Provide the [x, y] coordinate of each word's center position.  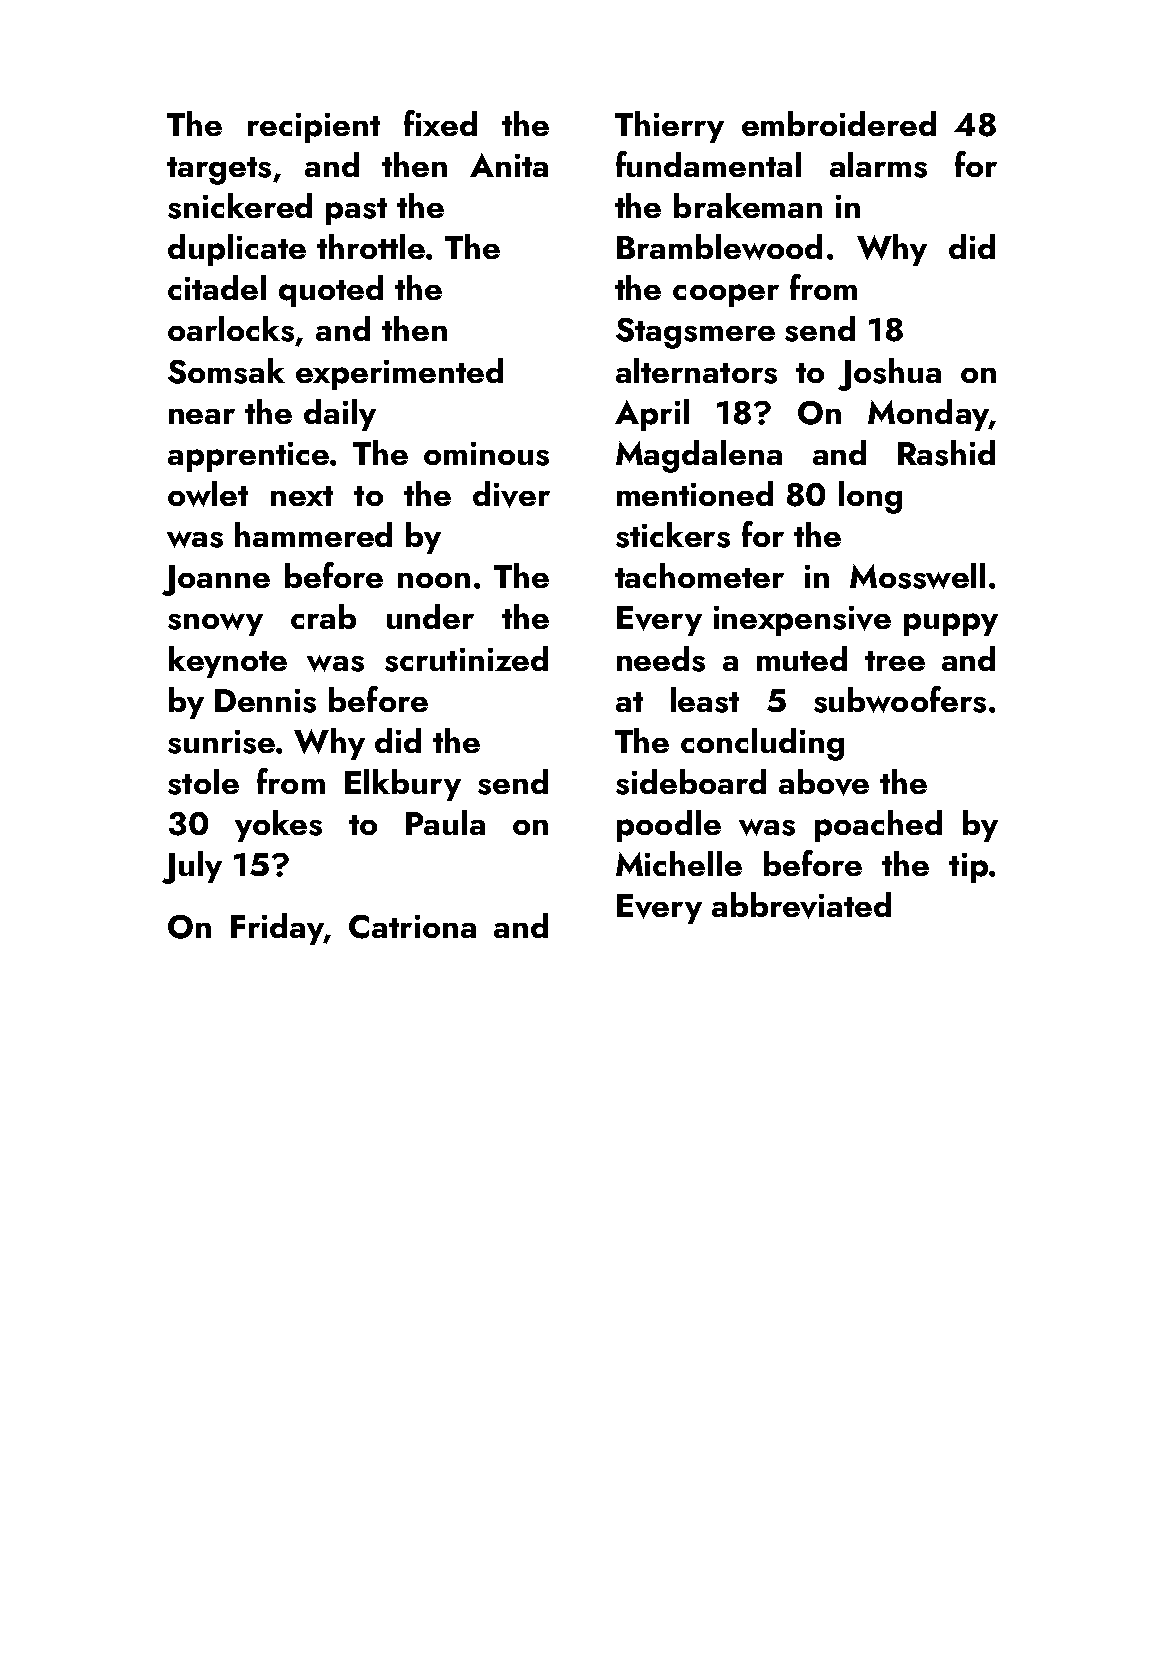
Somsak [226, 371]
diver [511, 494]
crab [323, 616]
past [356, 211]
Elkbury [403, 785]
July [192, 867]
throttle [371, 246]
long [870, 497]
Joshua [889, 374]
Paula [445, 822]
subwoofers [900, 699]
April [652, 415]
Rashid [946, 453]
